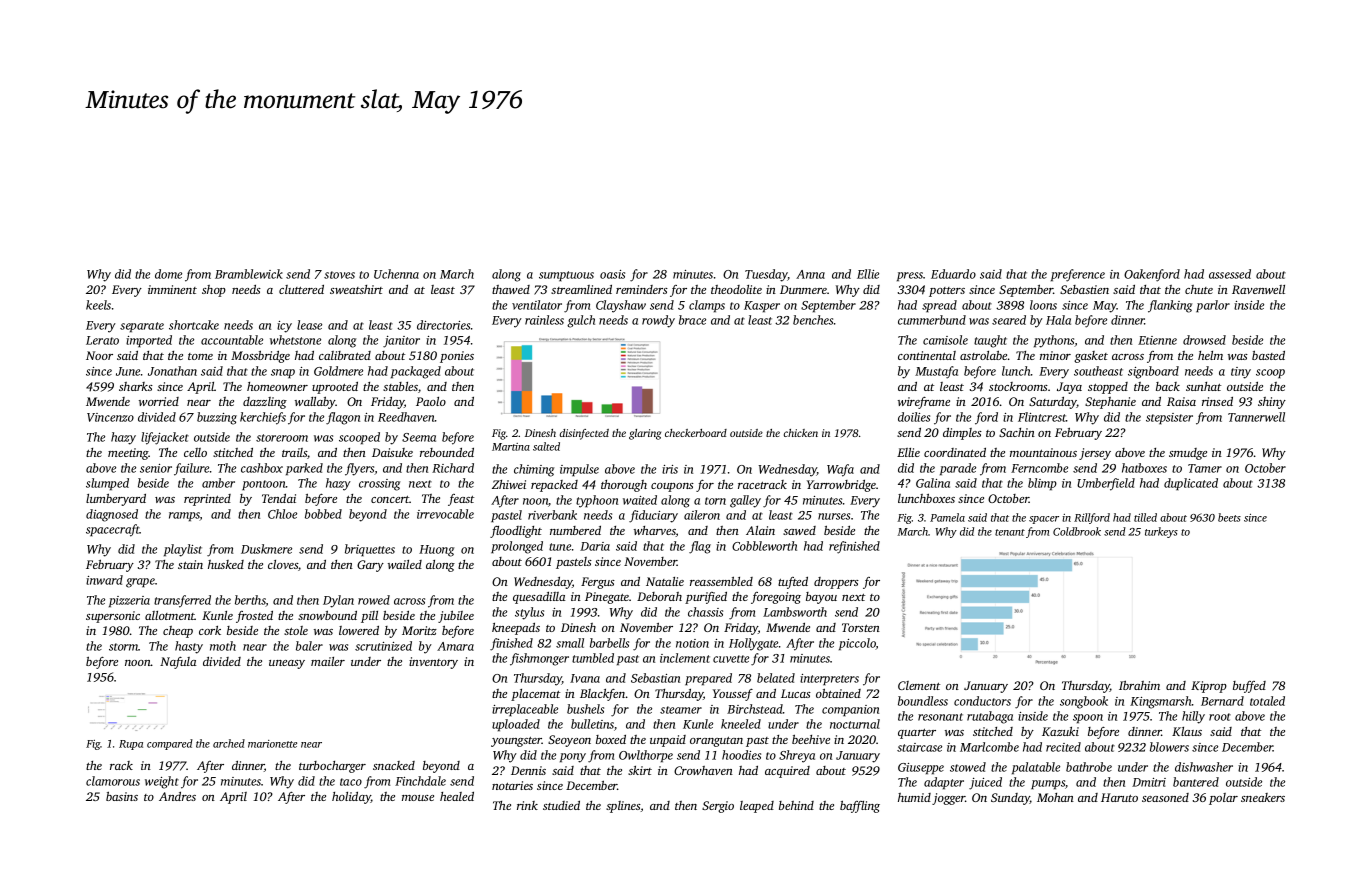 The image size is (1372, 887). What do you see at coordinates (535, 695) in the document?
I see `placemat` at bounding box center [535, 695].
